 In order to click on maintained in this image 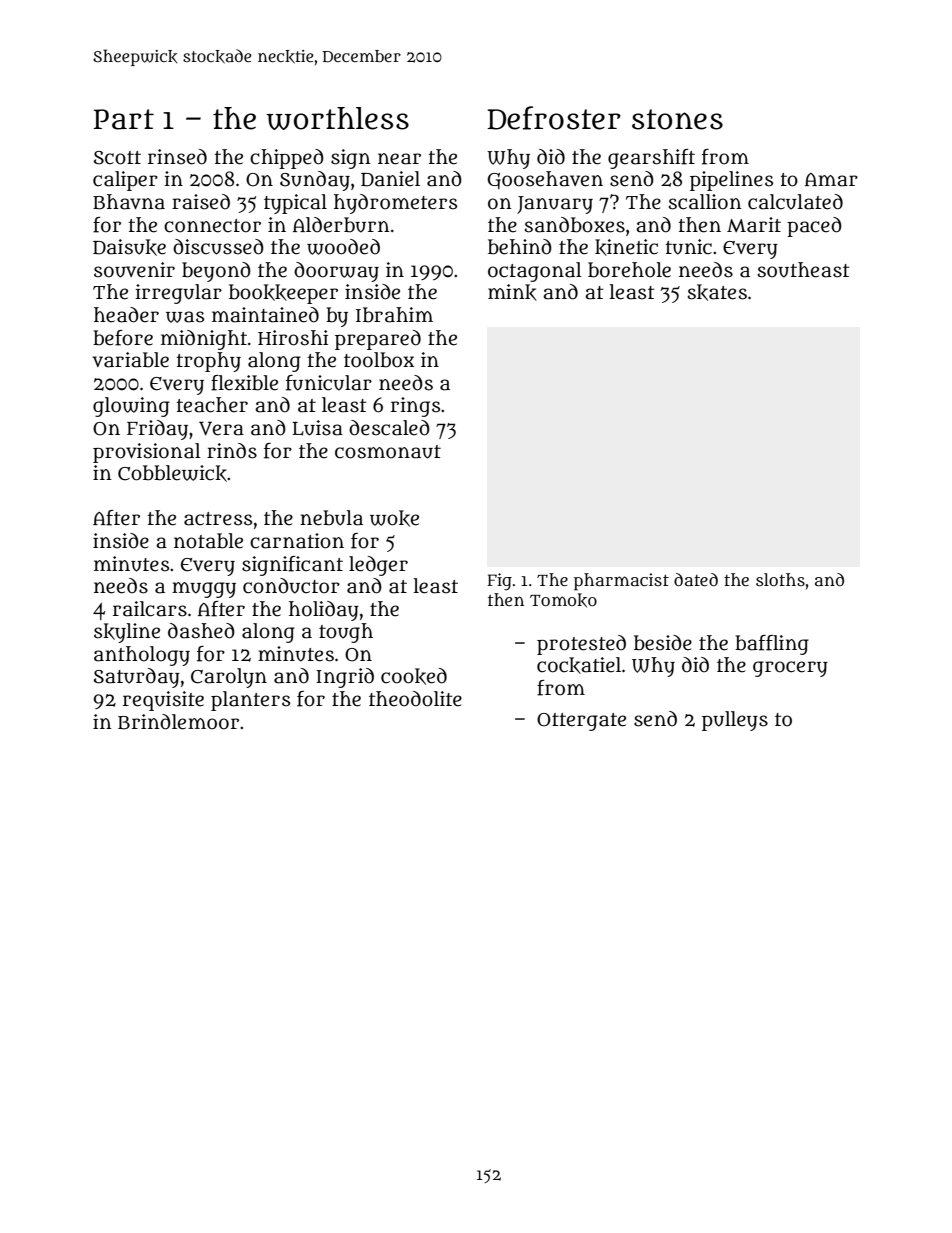, I will do `click(265, 315)`.
